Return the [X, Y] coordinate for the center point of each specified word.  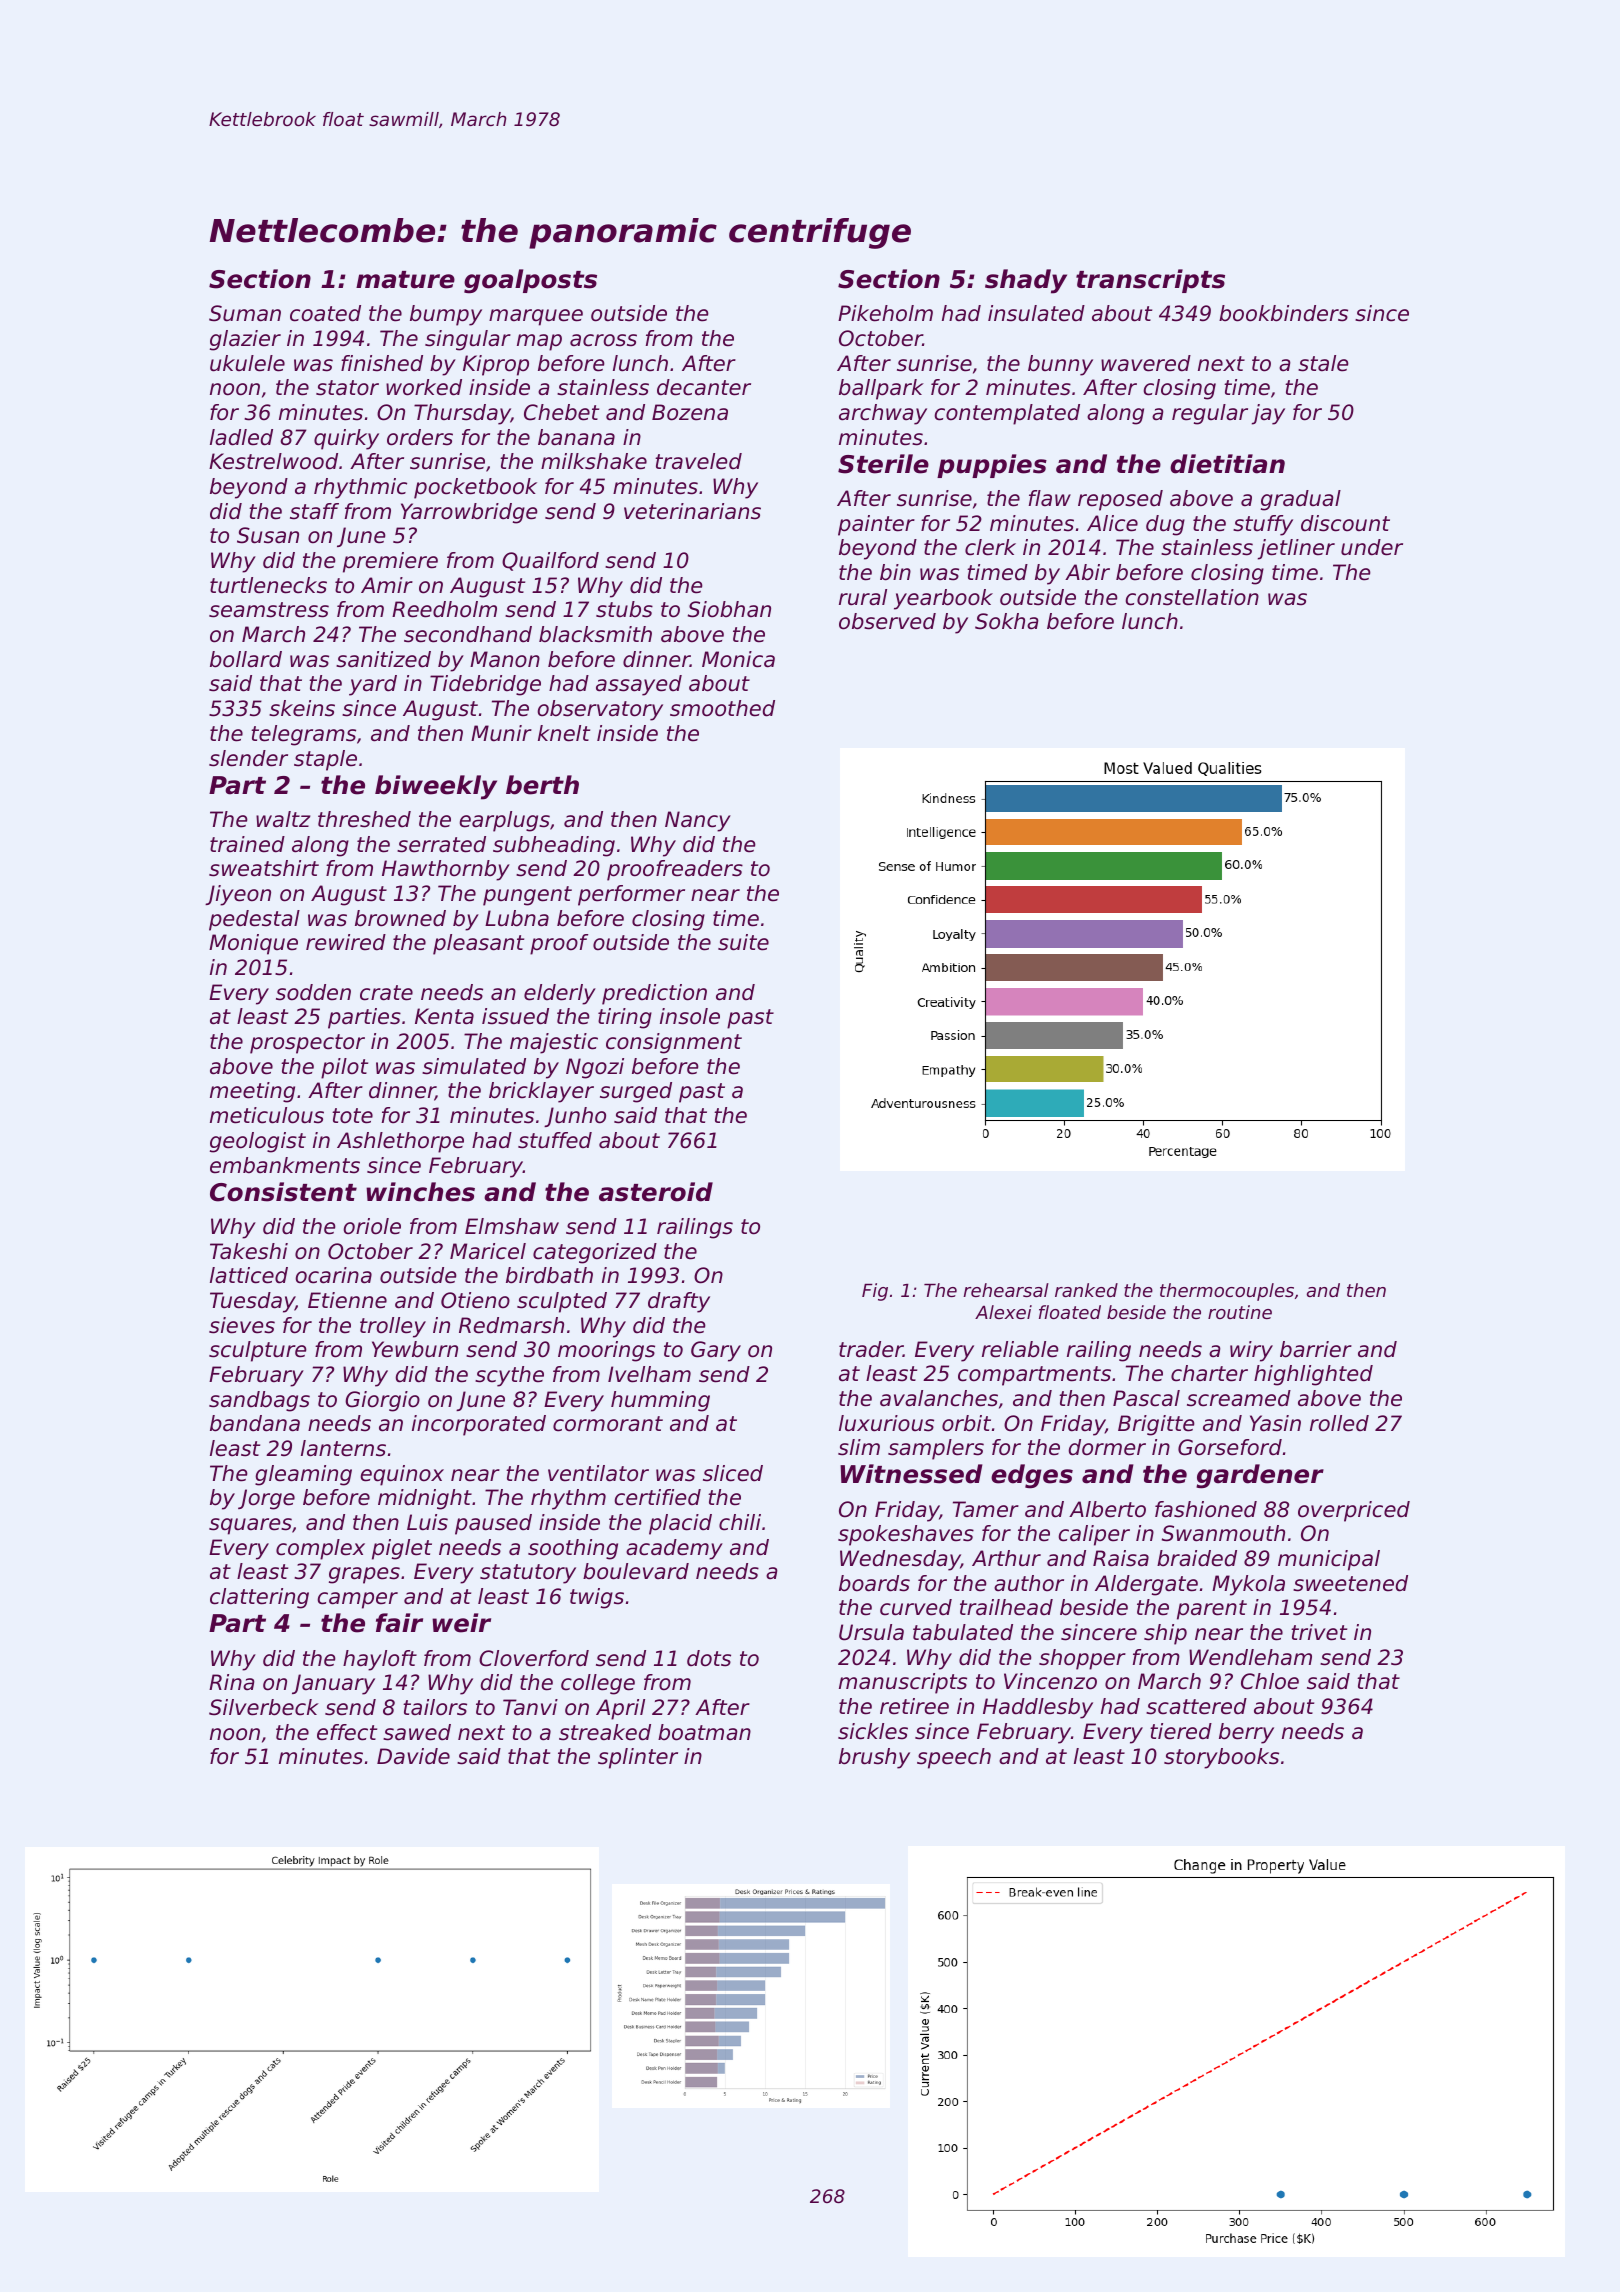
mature [405, 280]
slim [859, 1447]
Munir [501, 733]
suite [743, 942]
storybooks [1221, 1758]
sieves [242, 1325]
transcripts [1150, 281]
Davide [413, 1756]
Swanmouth [1223, 1533]
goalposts [530, 281]
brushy [874, 1758]
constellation [1192, 597]
